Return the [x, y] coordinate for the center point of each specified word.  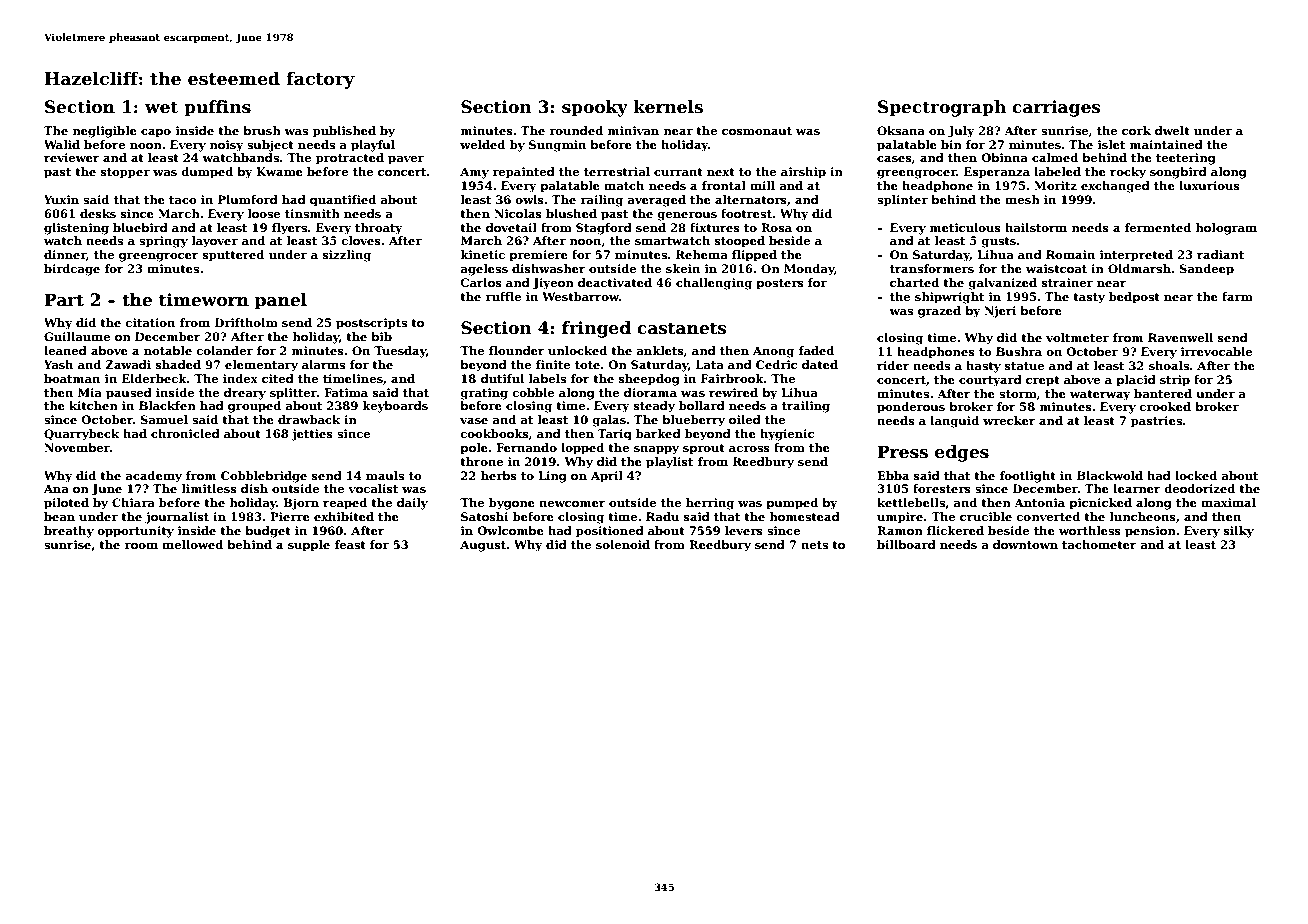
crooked [1165, 406]
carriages [1056, 108]
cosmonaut [757, 131]
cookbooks [494, 433]
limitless [209, 488]
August [483, 546]
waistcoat [1056, 268]
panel [281, 301]
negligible [105, 132]
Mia [90, 392]
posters [780, 284]
